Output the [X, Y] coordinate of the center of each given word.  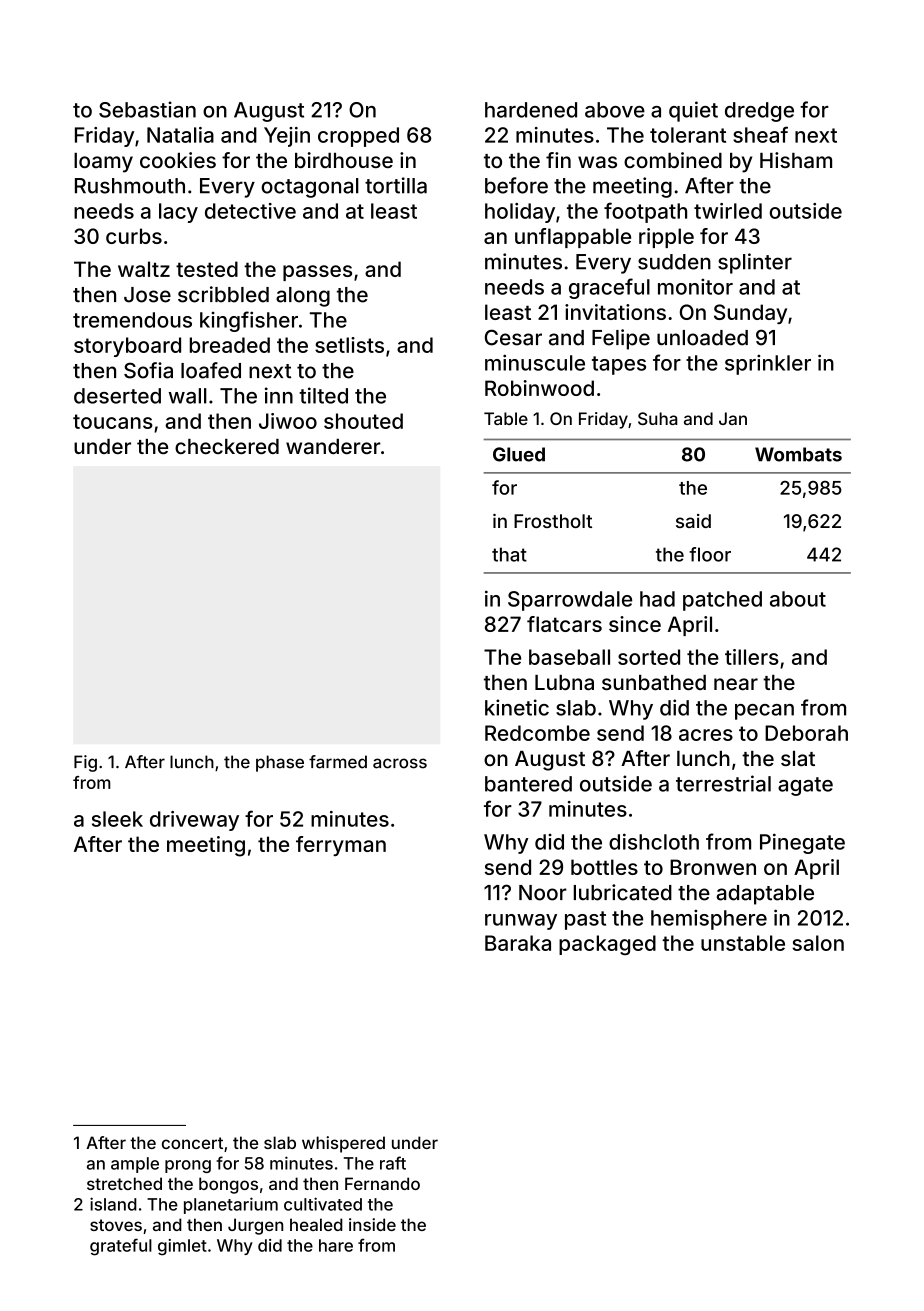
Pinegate [802, 843]
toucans [113, 421]
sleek [117, 819]
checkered [227, 446]
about [798, 599]
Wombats [798, 454]
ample [135, 1165]
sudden [674, 262]
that [509, 554]
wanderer [333, 446]
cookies [178, 160]
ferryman [341, 846]
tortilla [396, 185]
